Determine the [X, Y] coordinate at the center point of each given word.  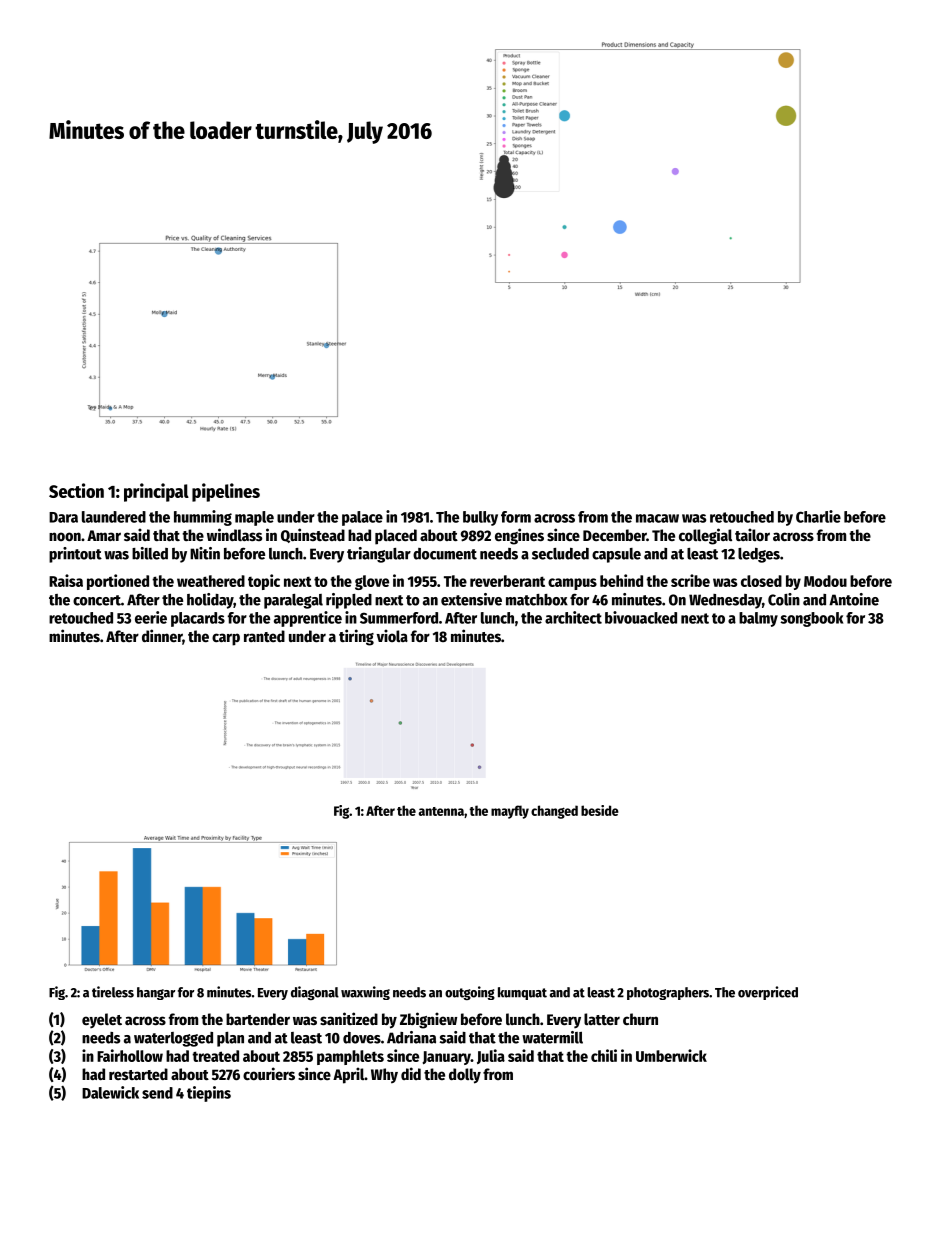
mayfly [510, 812]
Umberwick [671, 1055]
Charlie [818, 516]
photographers [668, 993]
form [516, 517]
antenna [441, 811]
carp [226, 639]
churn [640, 1019]
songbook [811, 619]
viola [392, 635]
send [157, 1093]
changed [554, 812]
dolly [465, 1076]
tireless [113, 992]
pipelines [226, 492]
